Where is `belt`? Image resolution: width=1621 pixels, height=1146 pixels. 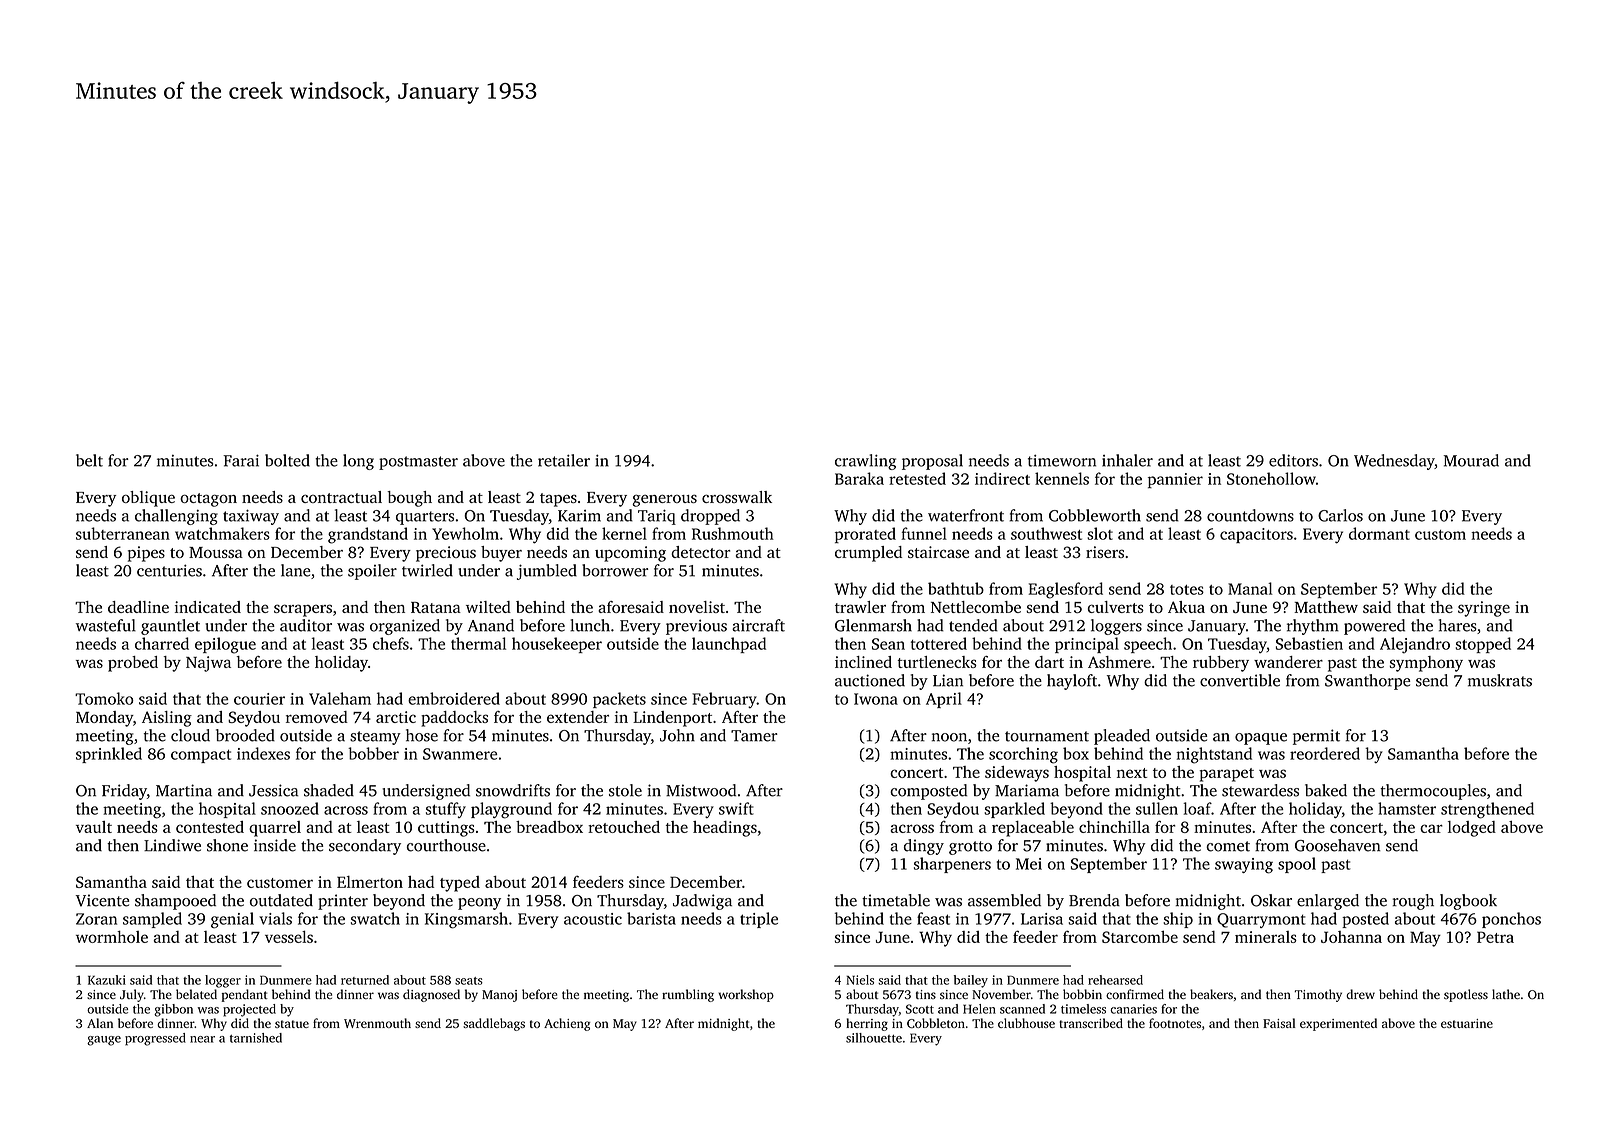
belt is located at coordinates (89, 460).
